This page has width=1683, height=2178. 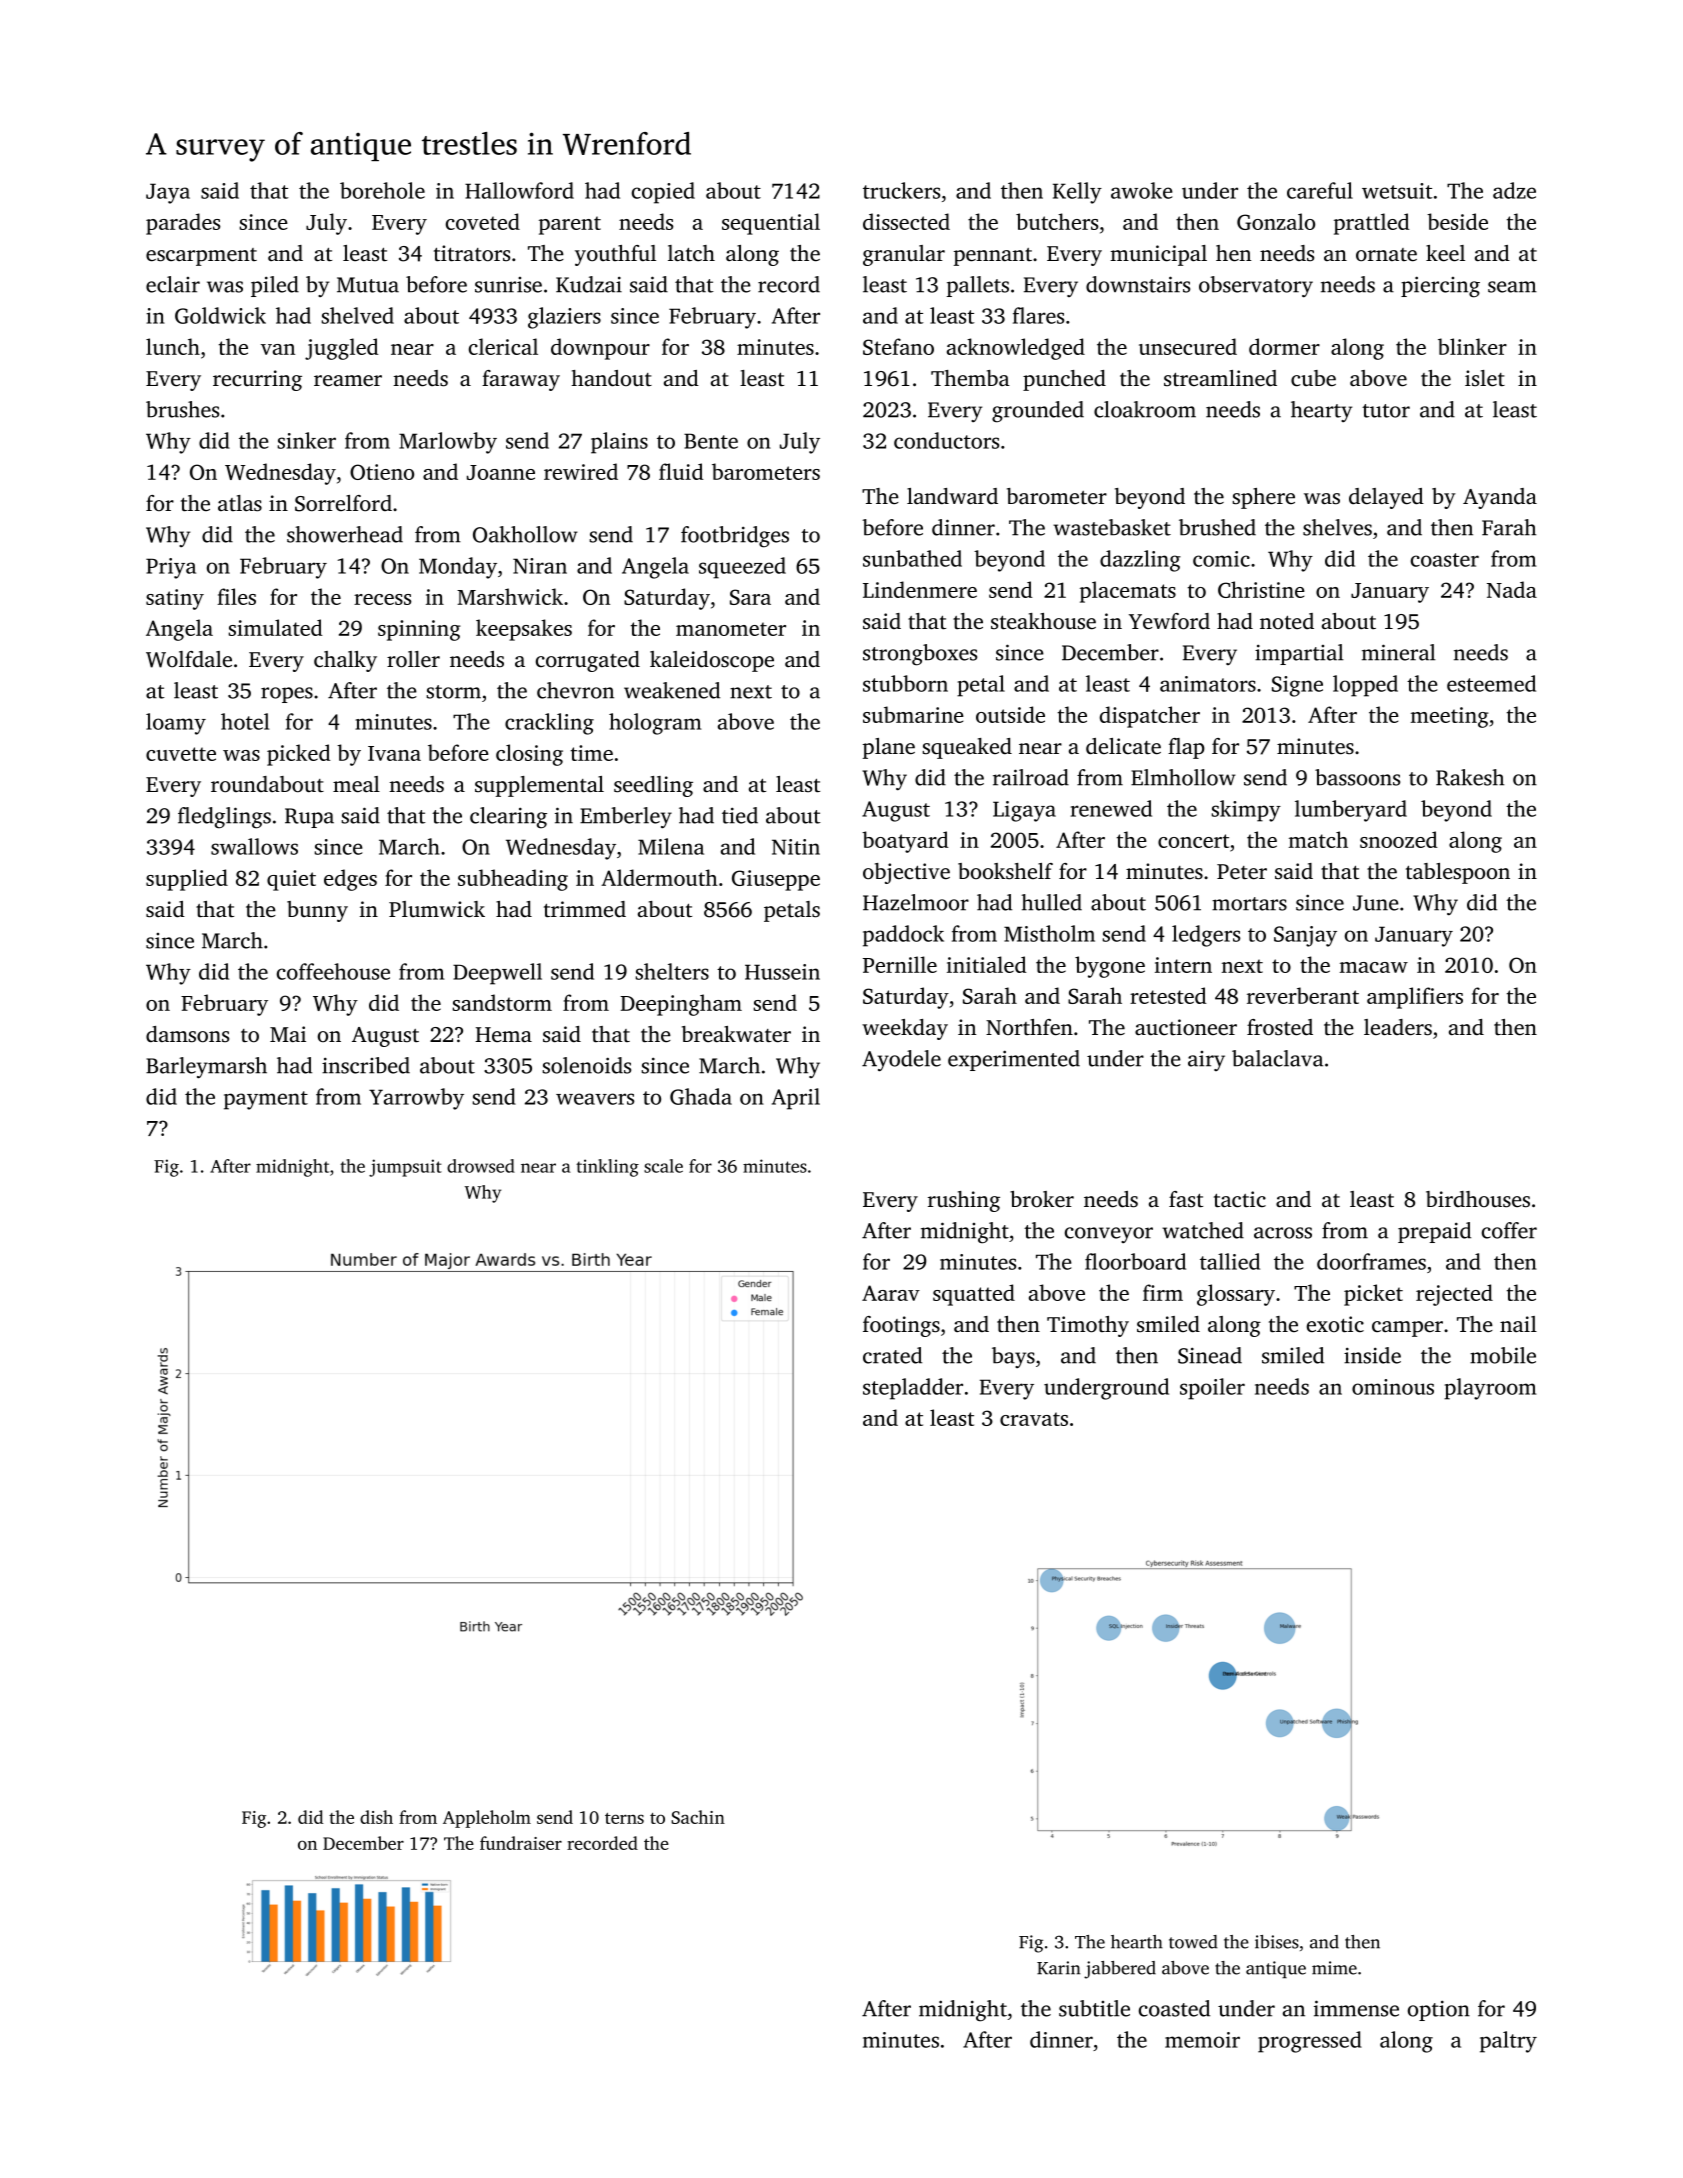 What do you see at coordinates (624, 1818) in the page?
I see `terns` at bounding box center [624, 1818].
